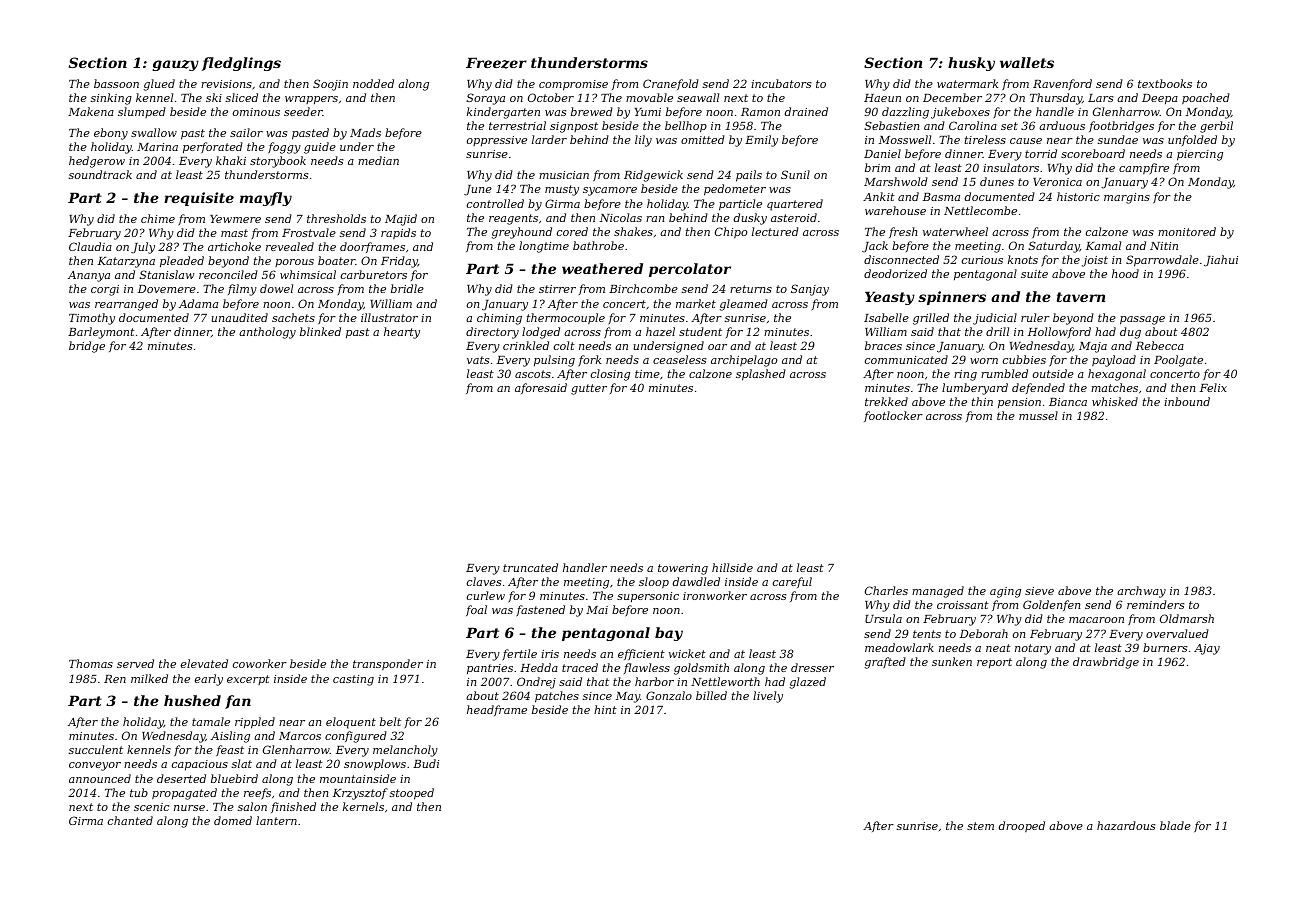  I want to click on chanted, so click(130, 820).
